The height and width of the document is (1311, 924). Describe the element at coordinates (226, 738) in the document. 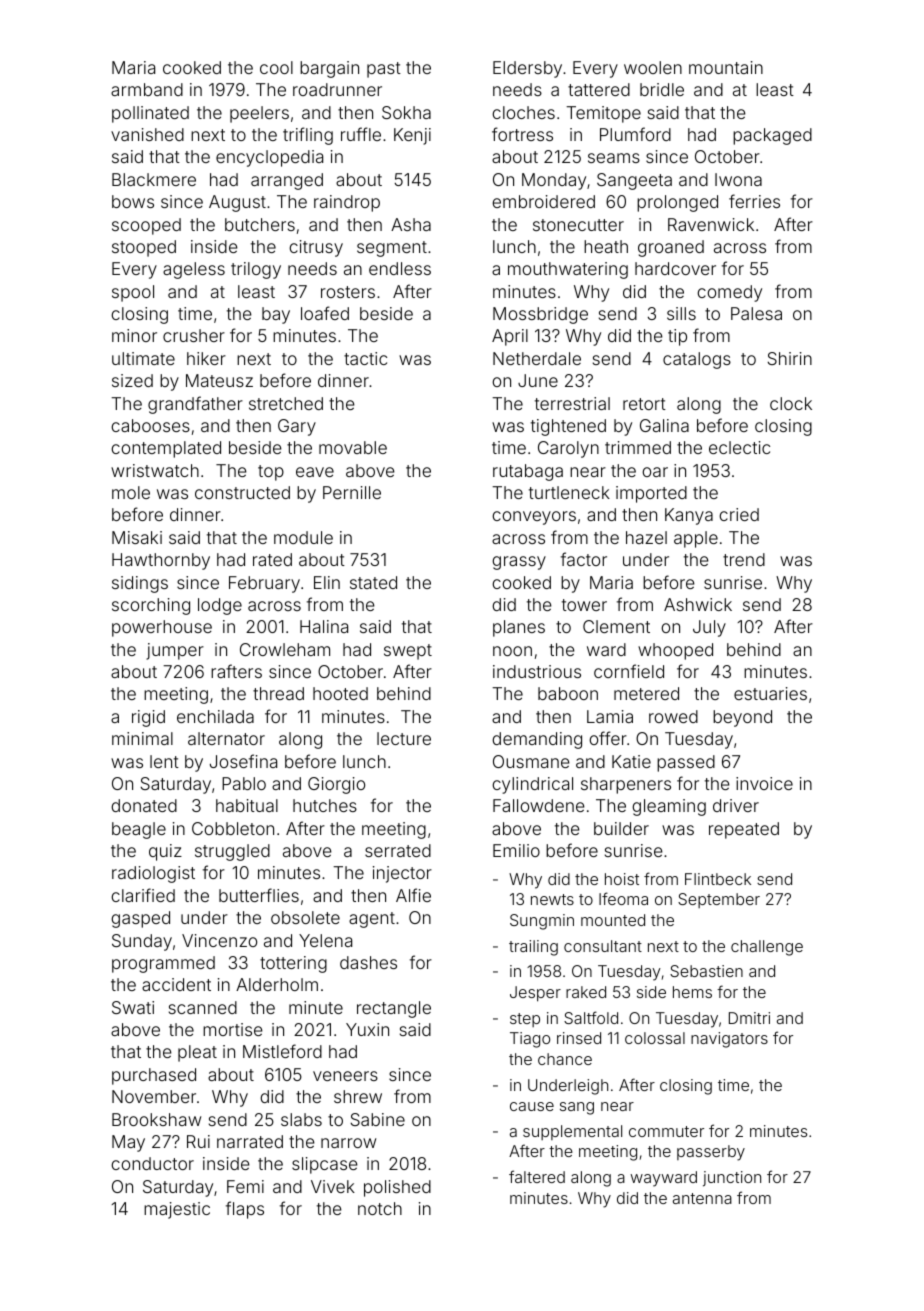

I see `alternator` at that location.
